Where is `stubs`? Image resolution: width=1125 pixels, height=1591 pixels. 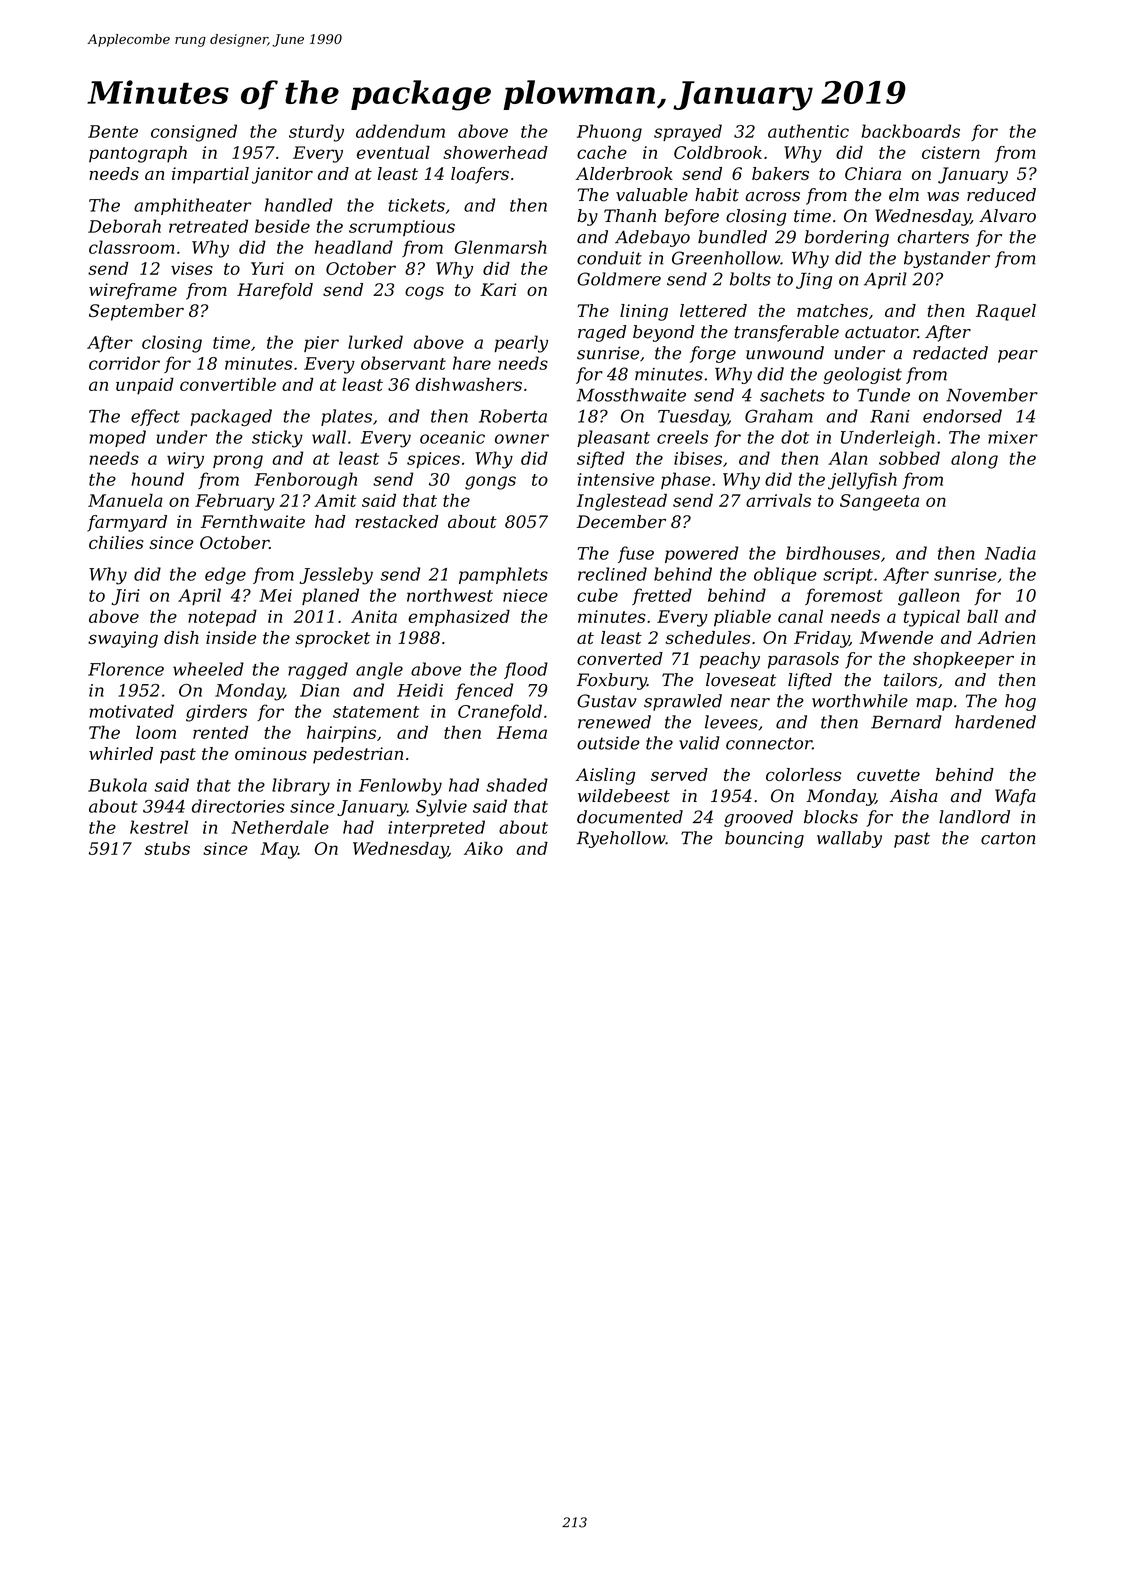 stubs is located at coordinates (167, 848).
